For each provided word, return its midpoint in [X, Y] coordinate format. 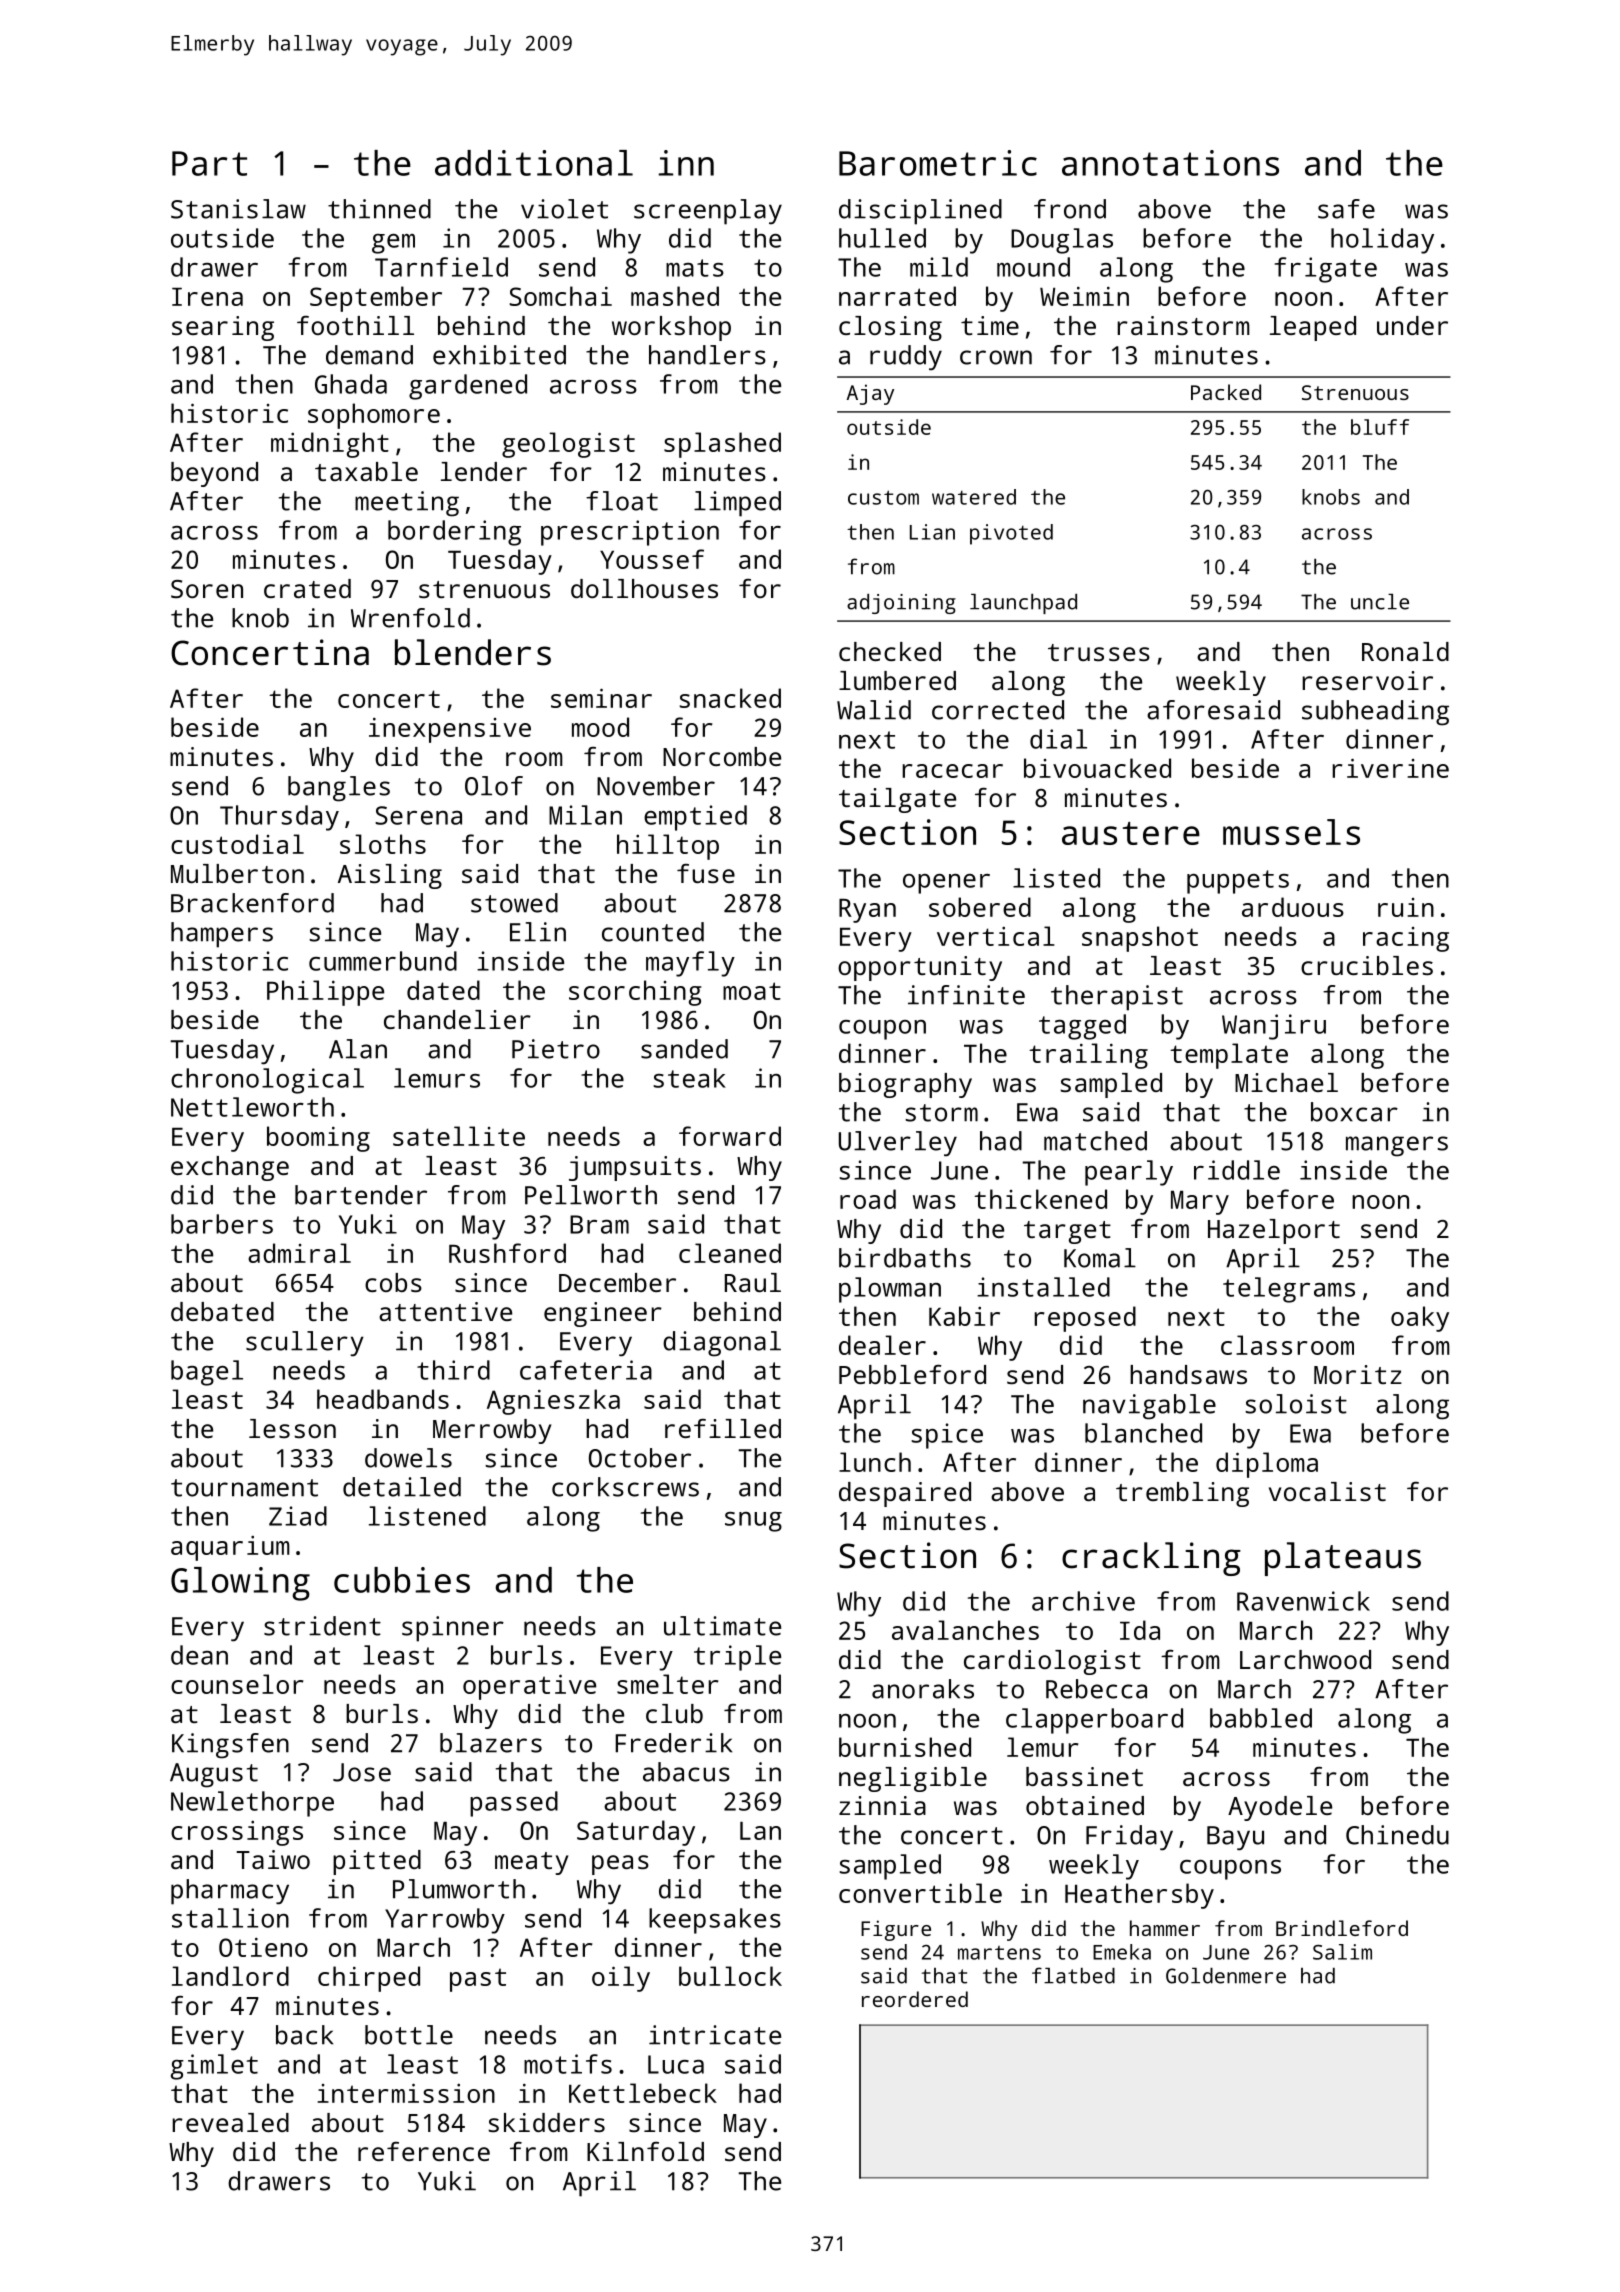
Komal [1100, 1258]
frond [1070, 209]
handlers [707, 355]
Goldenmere [1226, 1976]
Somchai [560, 296]
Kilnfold [645, 2151]
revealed [230, 2122]
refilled [723, 1428]
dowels [408, 1458]
